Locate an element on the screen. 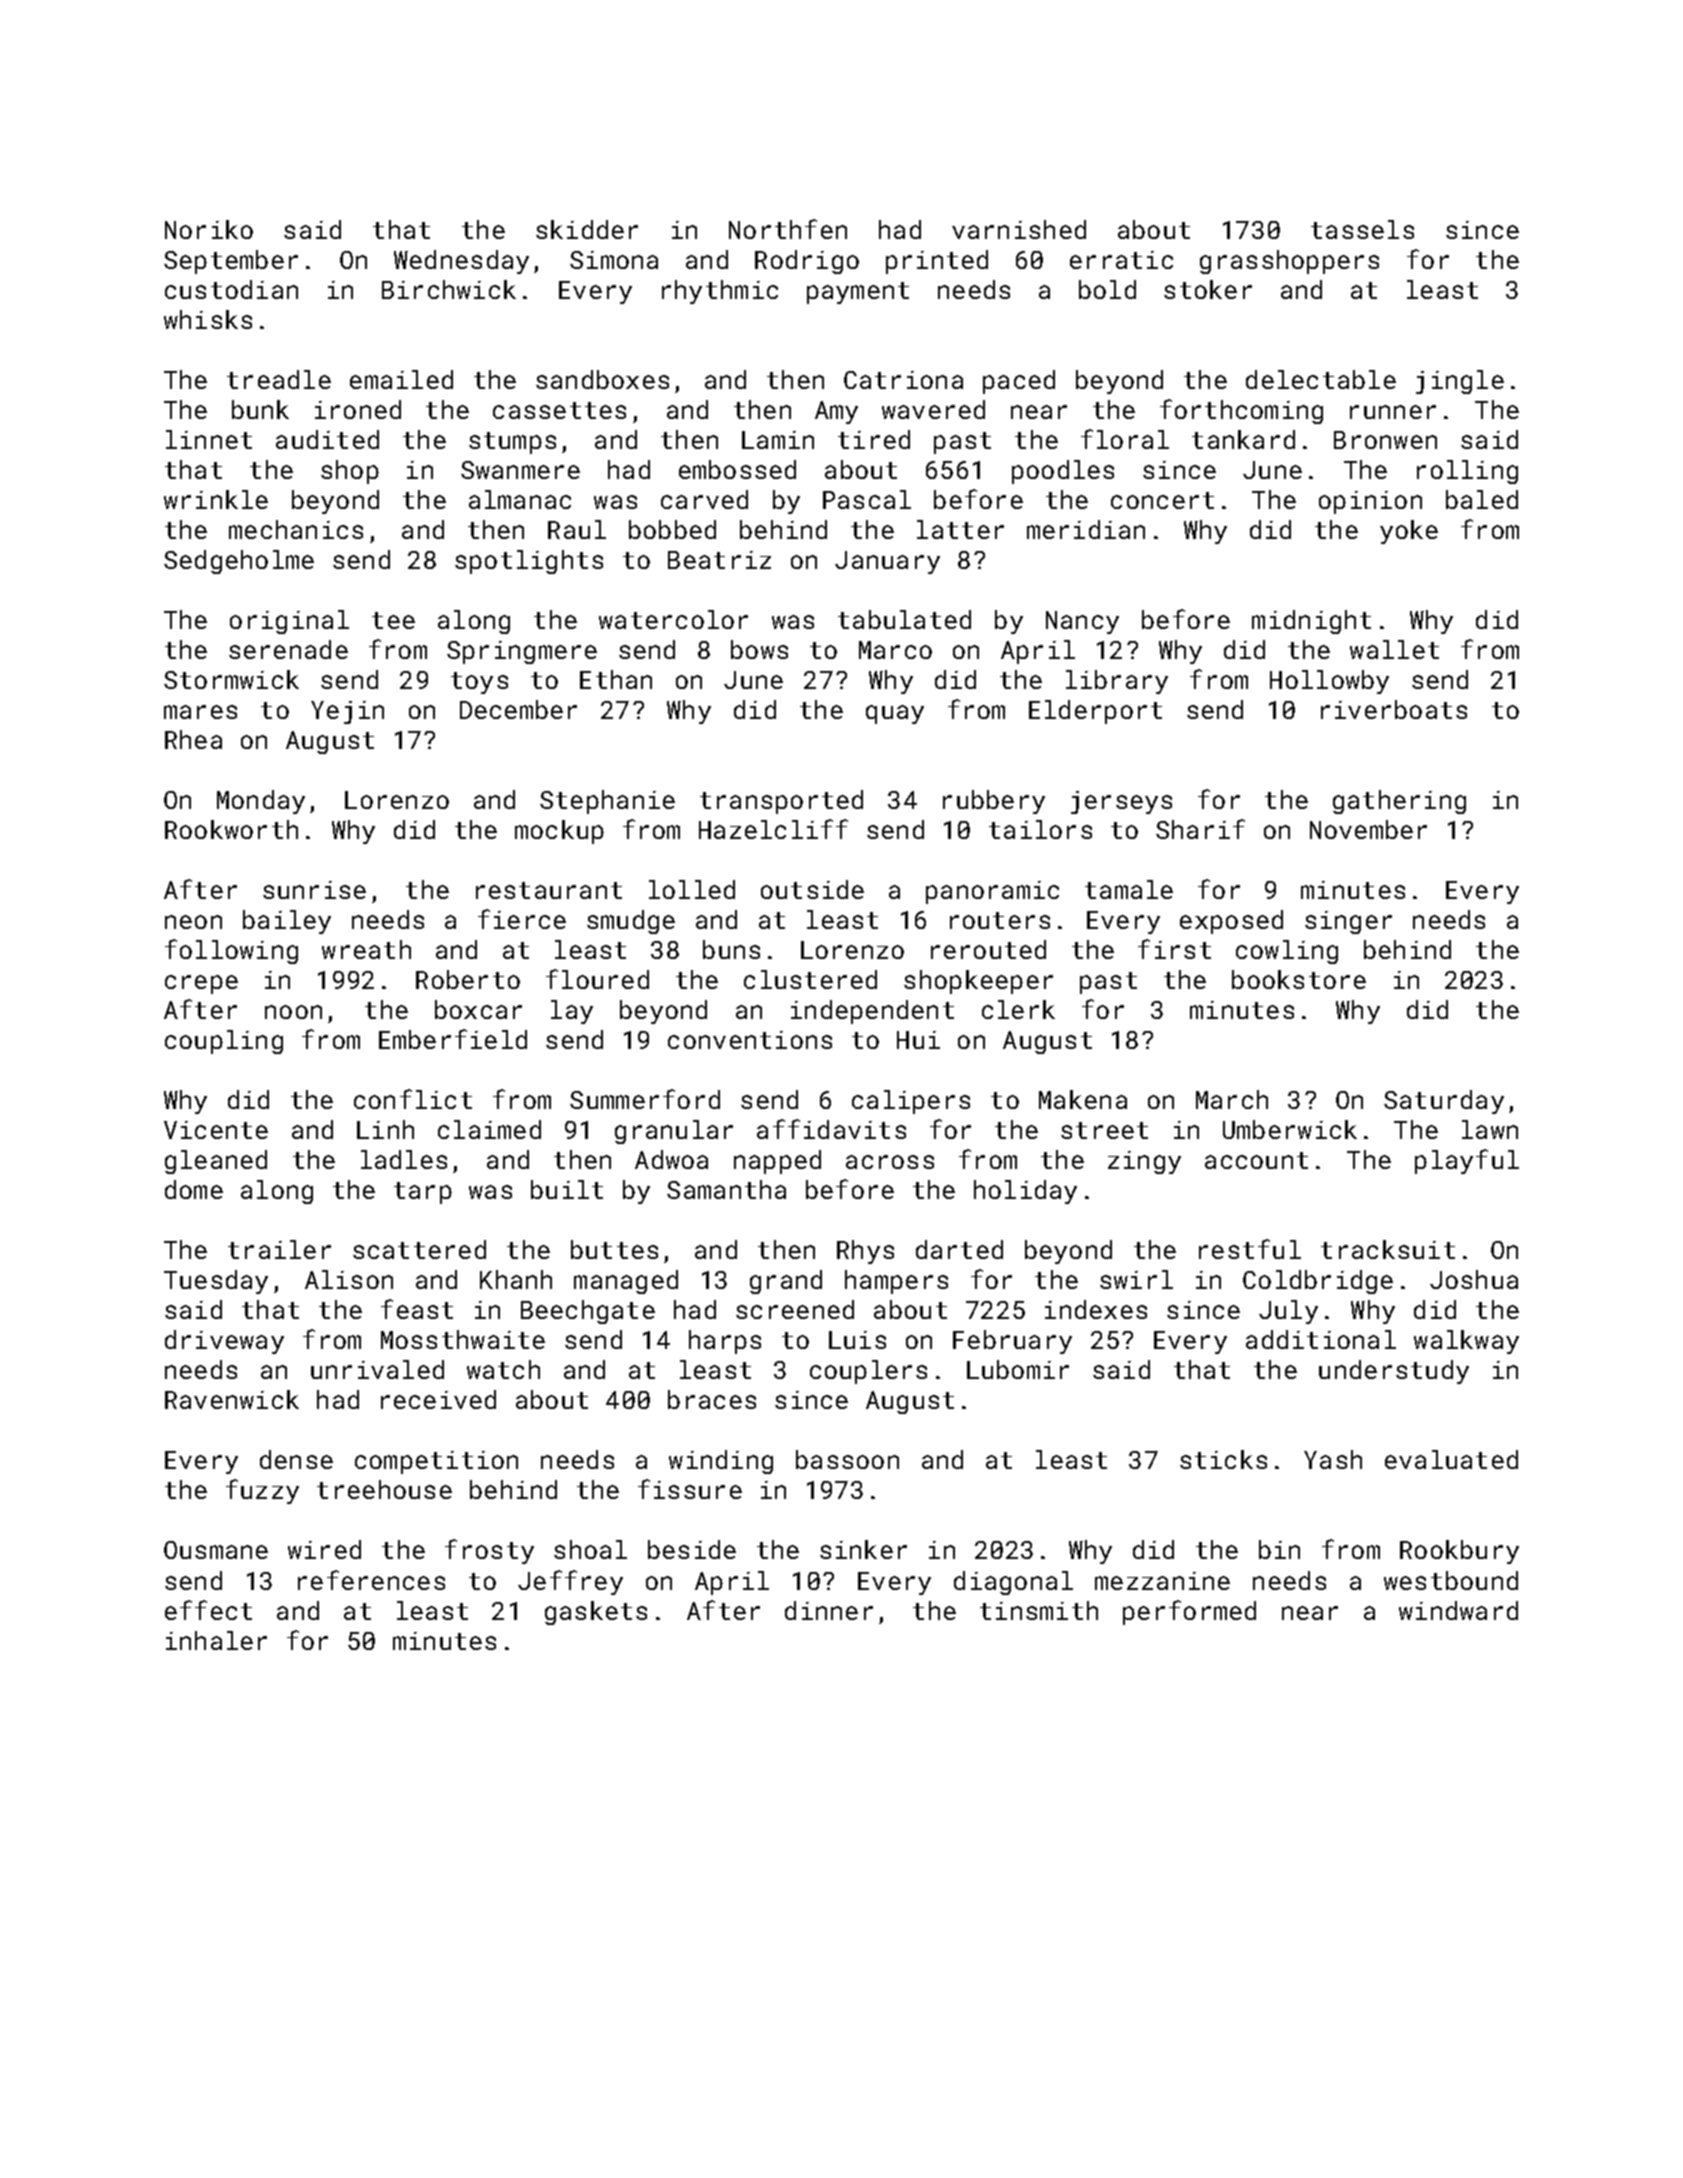  tee is located at coordinates (393, 620).
